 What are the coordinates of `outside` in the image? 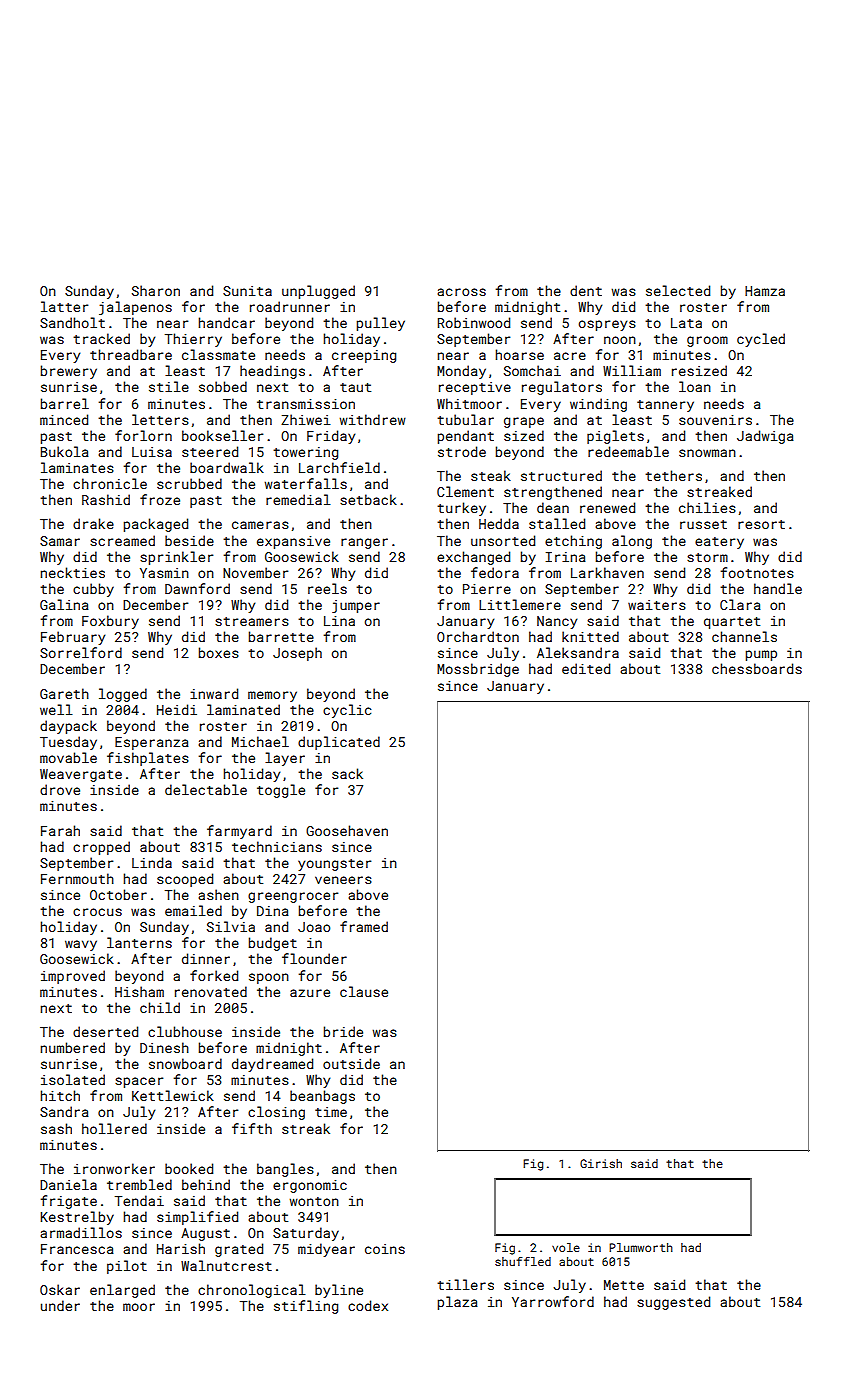 It's located at (351, 1063).
